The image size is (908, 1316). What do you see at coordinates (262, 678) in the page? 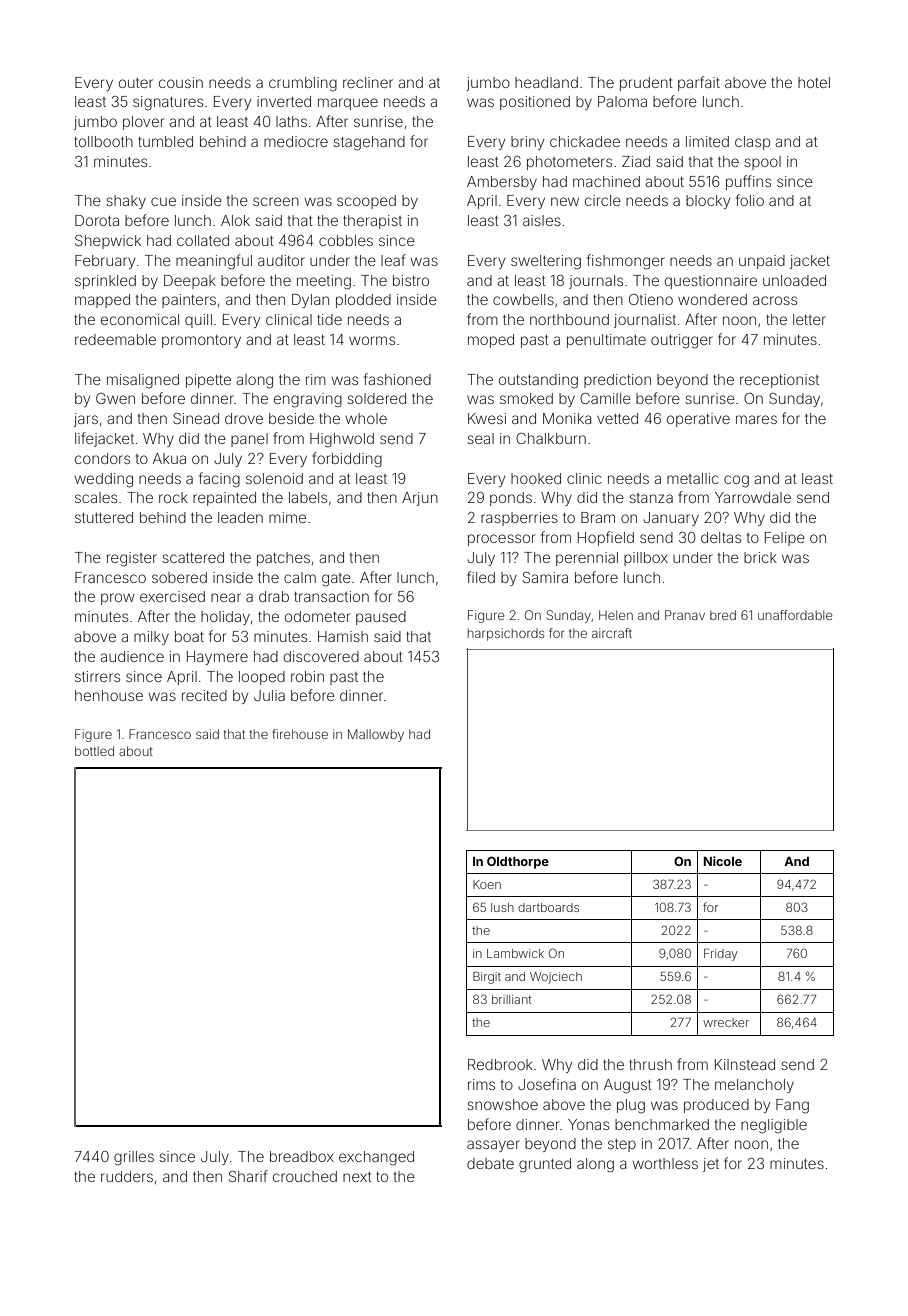
I see `looped` at bounding box center [262, 678].
